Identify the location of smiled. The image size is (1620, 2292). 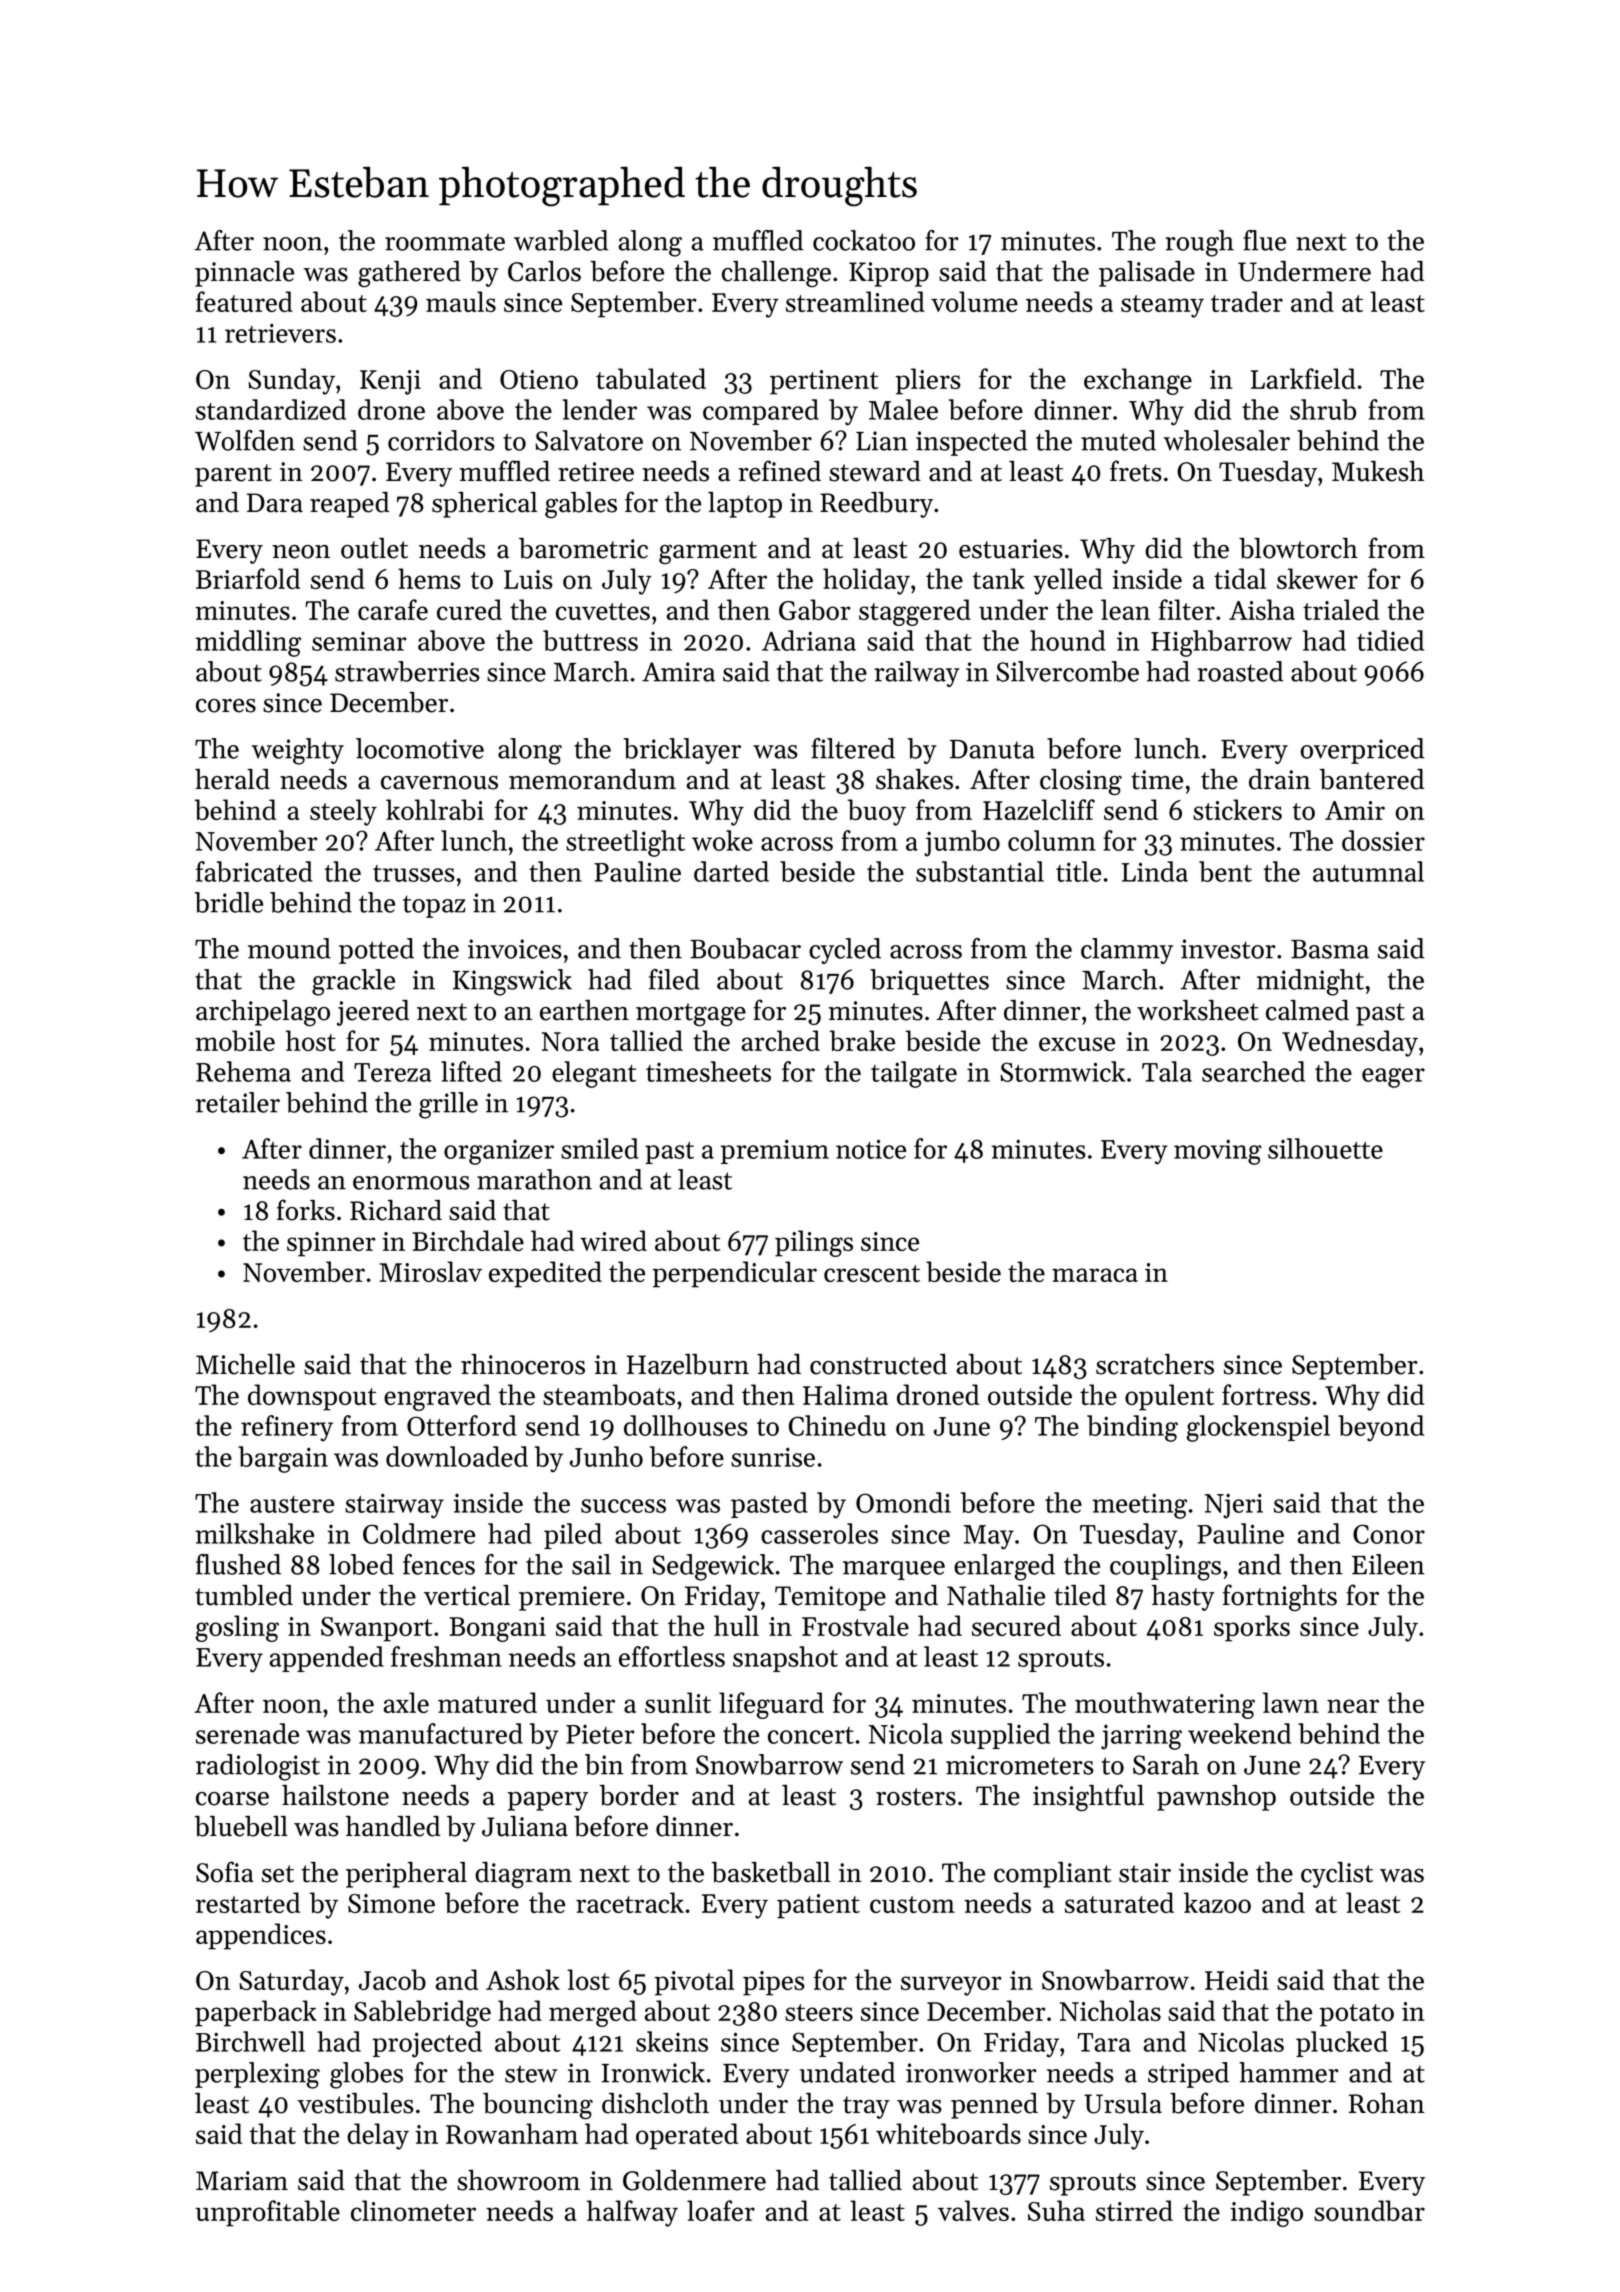
(600, 1148).
